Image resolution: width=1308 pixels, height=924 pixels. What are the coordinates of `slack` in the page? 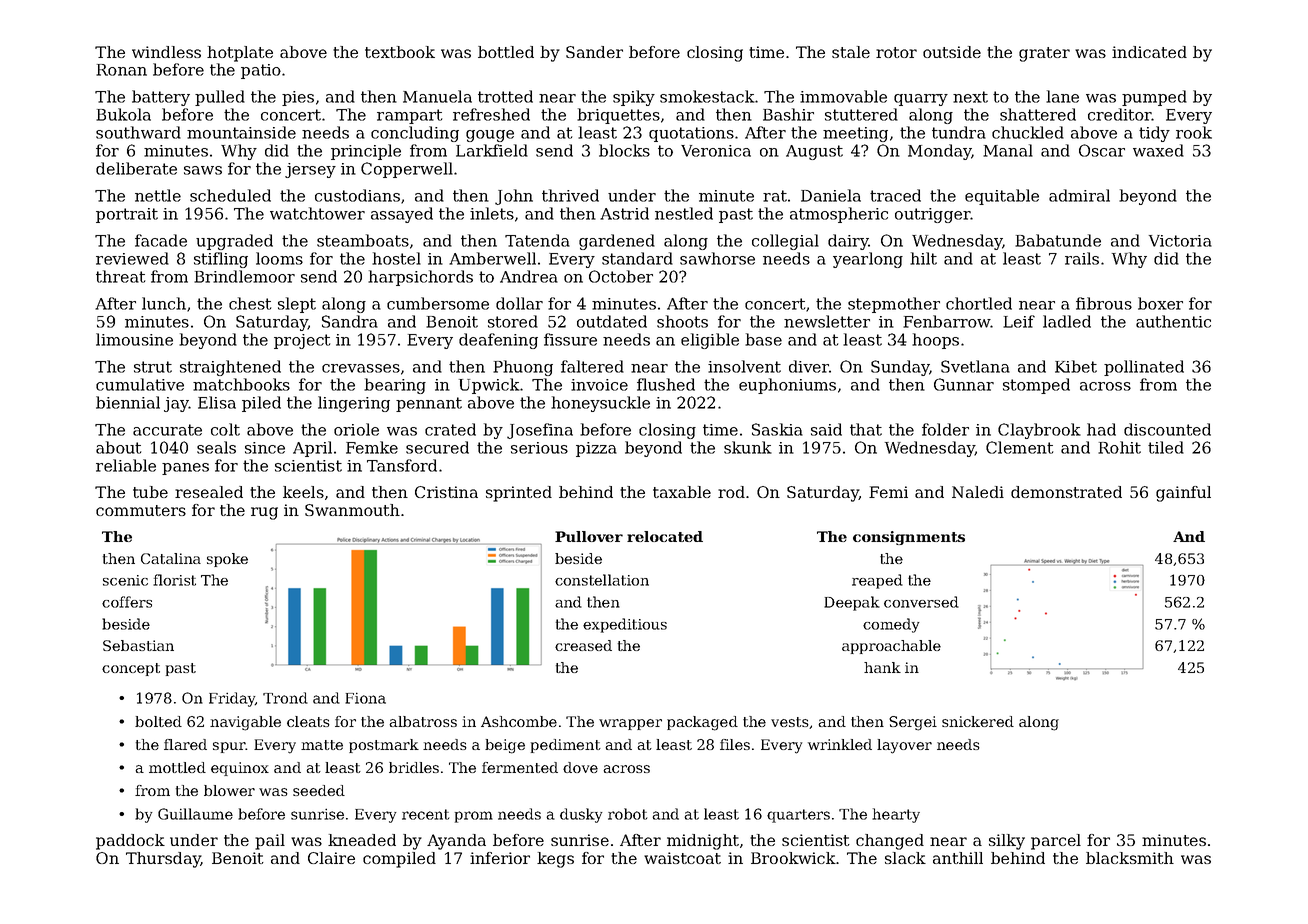 It's located at (905, 858).
